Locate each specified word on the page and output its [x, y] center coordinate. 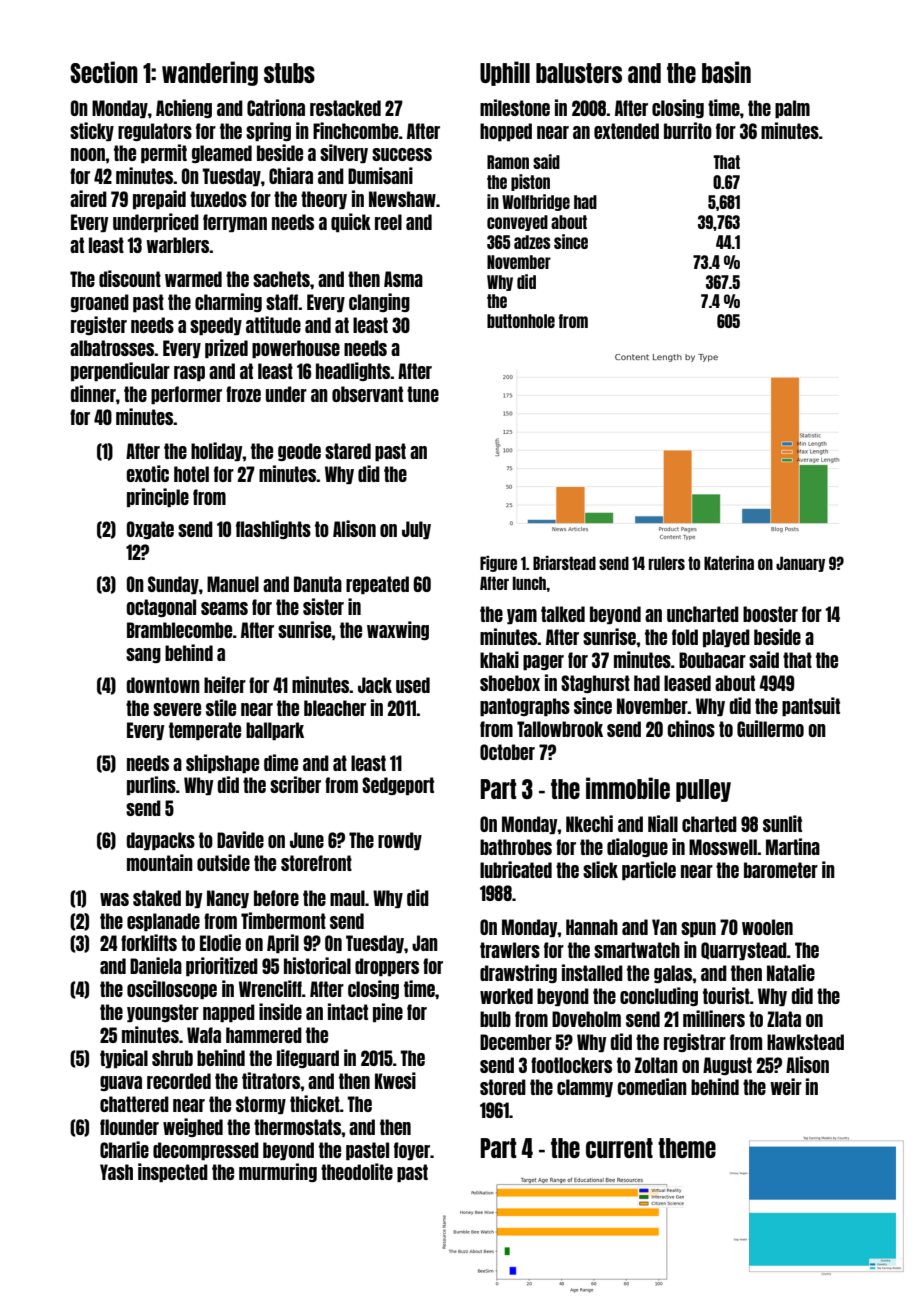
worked [506, 996]
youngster [163, 1013]
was [114, 899]
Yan [664, 927]
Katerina [729, 563]
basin [726, 72]
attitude [273, 324]
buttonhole [521, 321]
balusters [579, 73]
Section [104, 72]
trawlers [510, 950]
